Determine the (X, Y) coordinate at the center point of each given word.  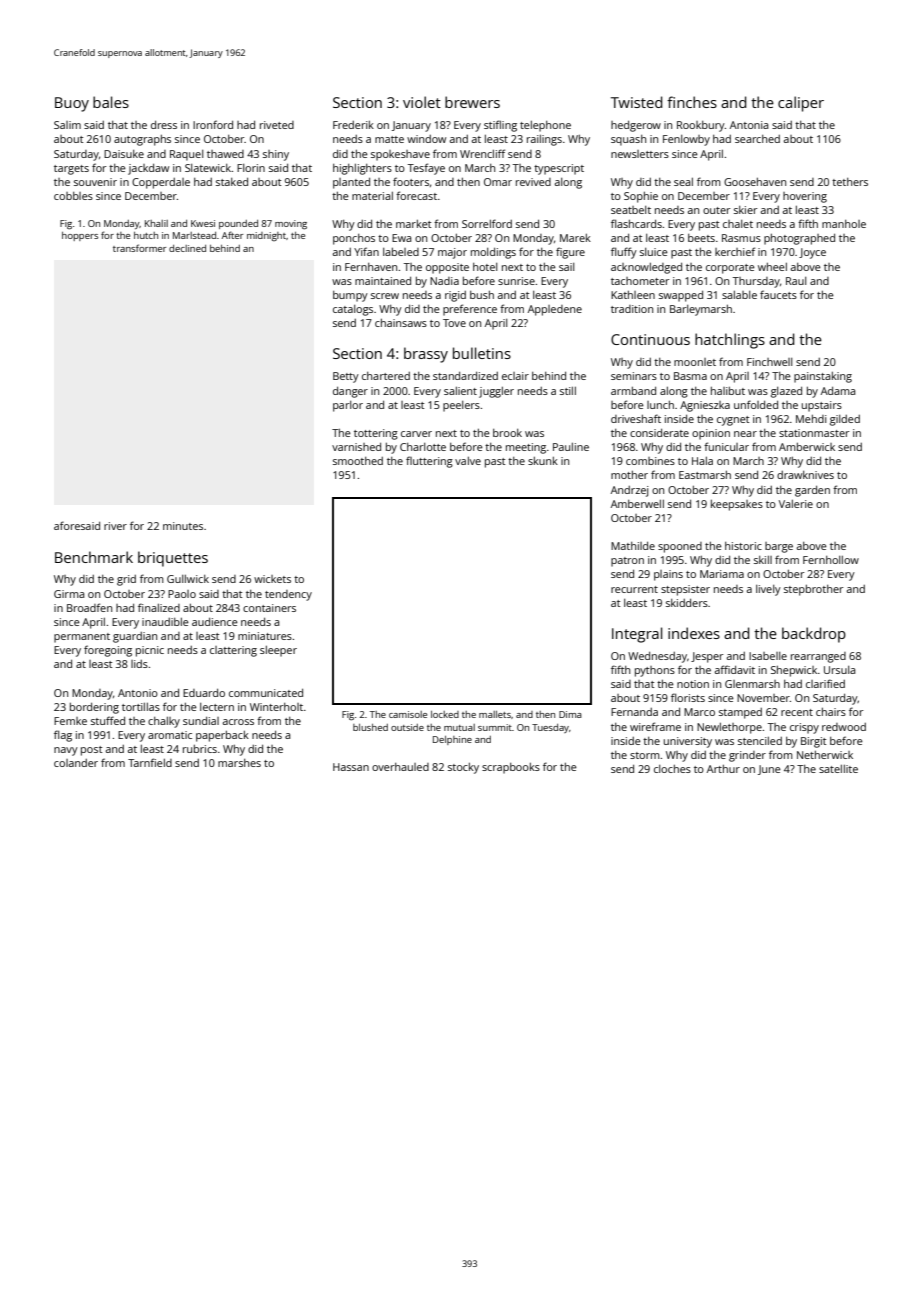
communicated (266, 693)
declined (187, 248)
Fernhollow (831, 560)
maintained (383, 281)
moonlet (695, 362)
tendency (288, 595)
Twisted (637, 102)
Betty (346, 377)
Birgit (813, 742)
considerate (659, 433)
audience (215, 622)
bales (111, 102)
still (568, 391)
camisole (408, 714)
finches (692, 102)
